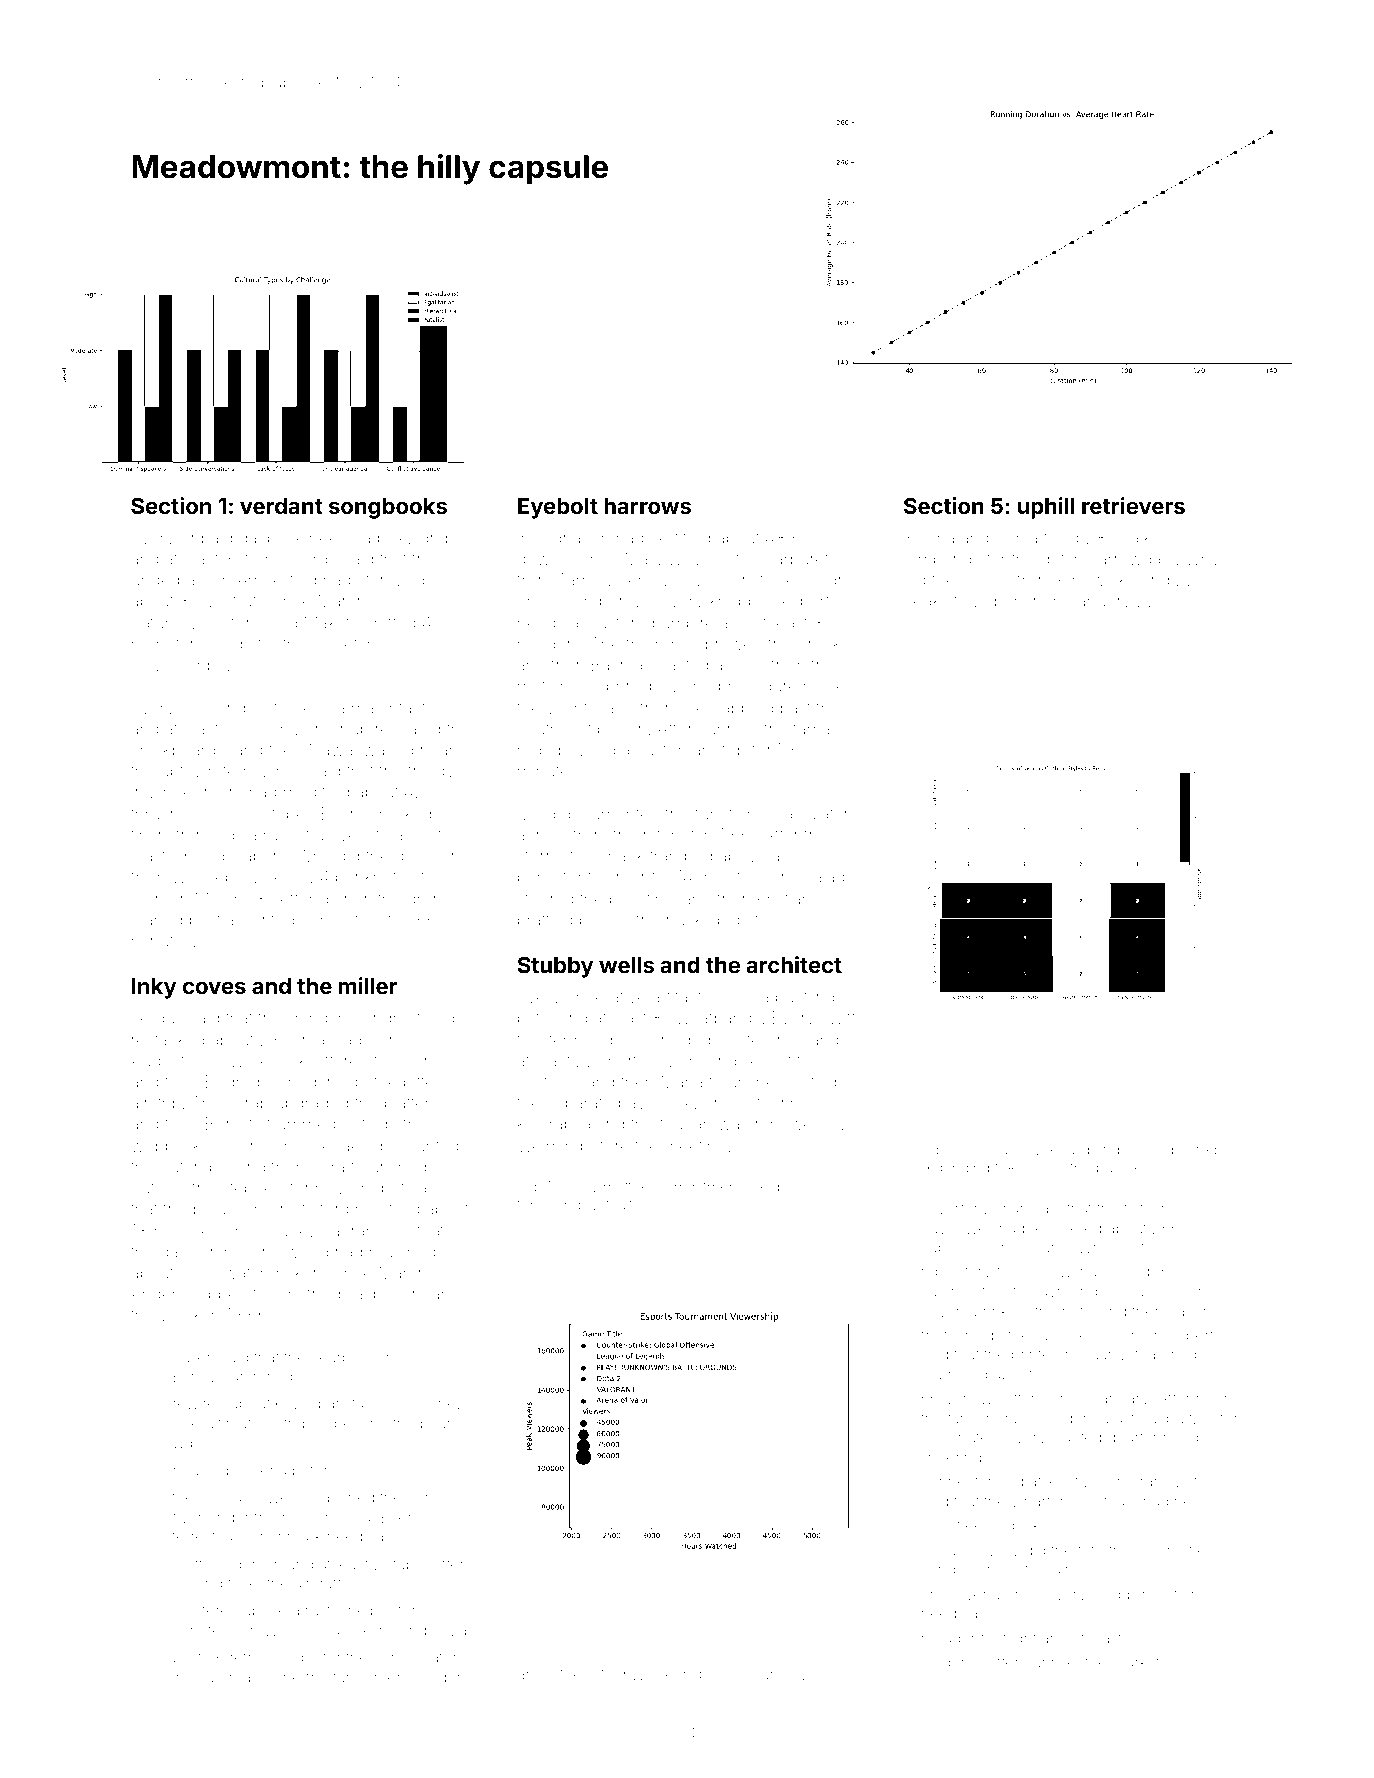  What do you see at coordinates (1065, 1569) in the page?
I see `Salma` at bounding box center [1065, 1569].
